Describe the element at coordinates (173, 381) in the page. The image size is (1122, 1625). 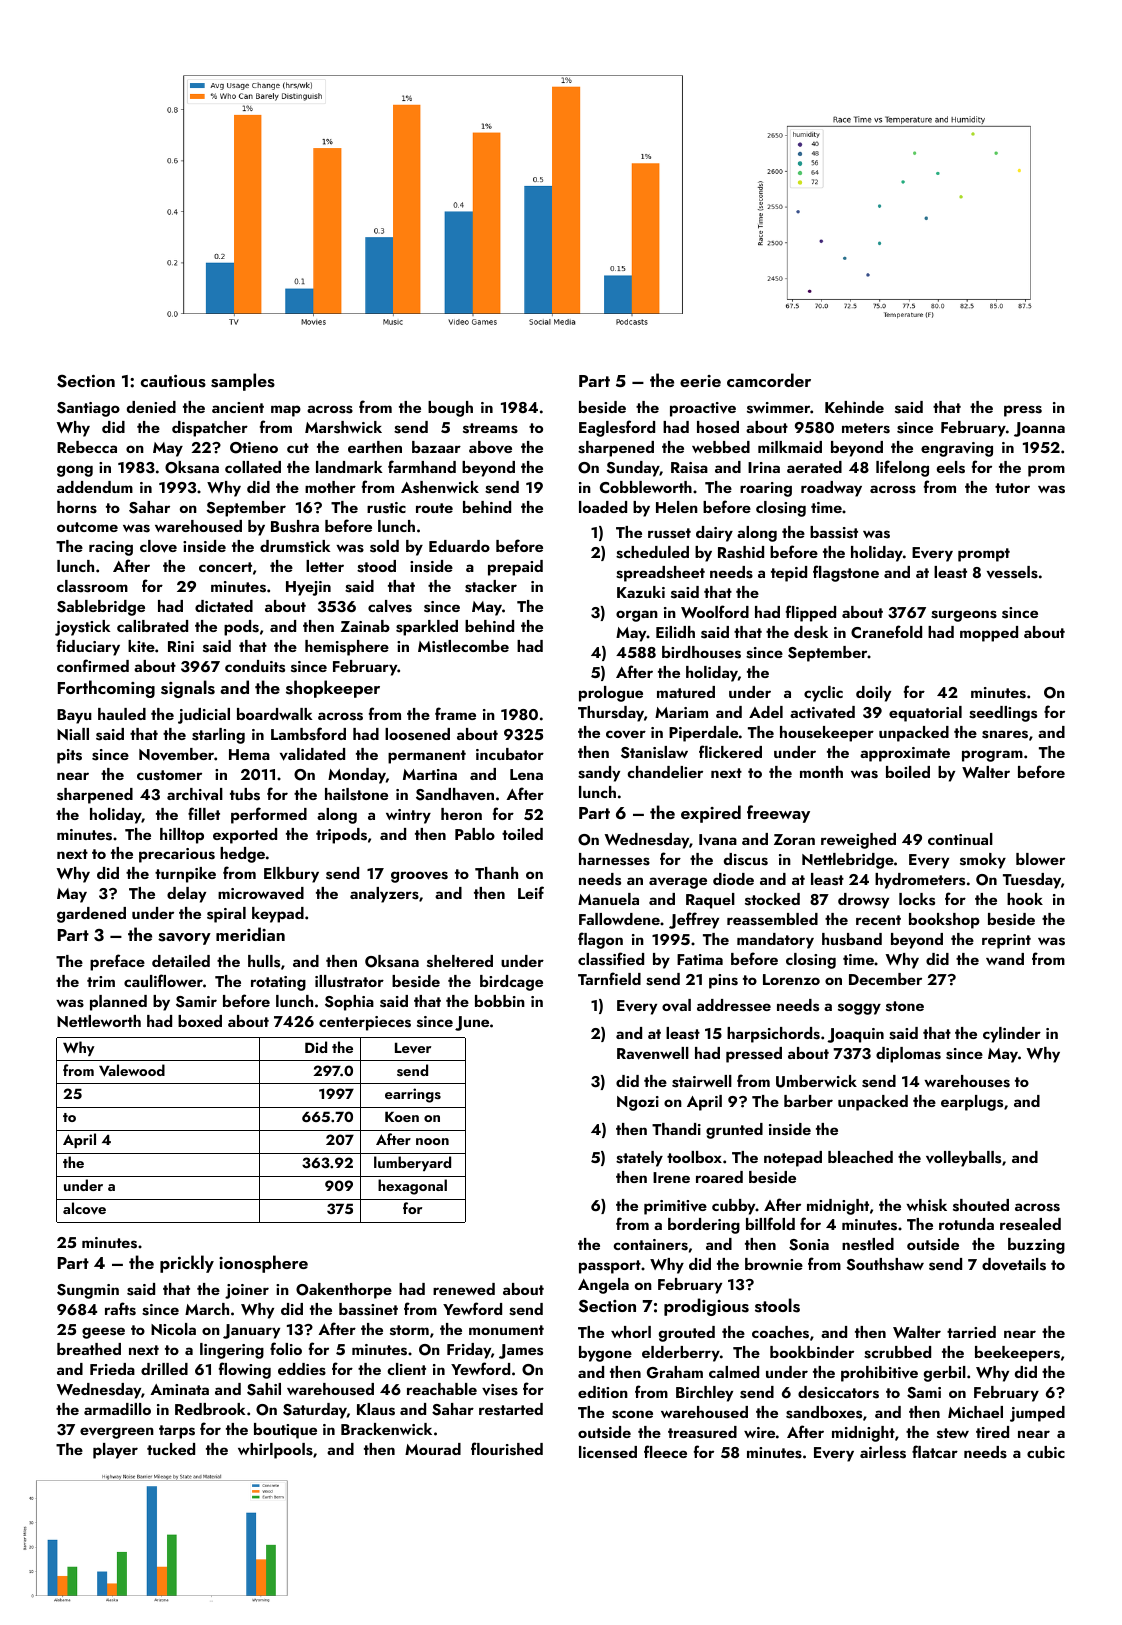
I see `cautious` at that location.
